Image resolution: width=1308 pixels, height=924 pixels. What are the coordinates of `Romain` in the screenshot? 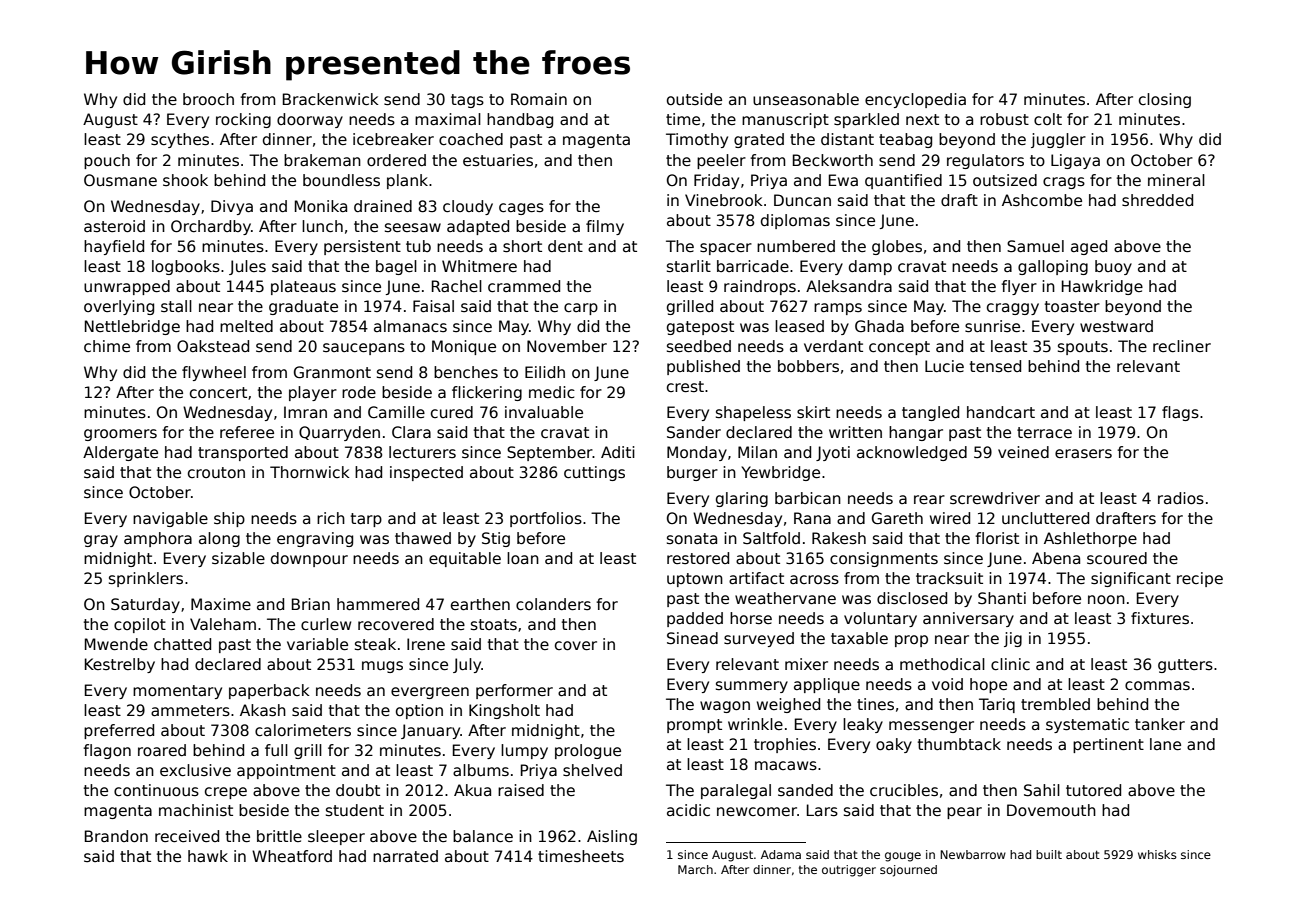 It's located at (539, 99).
